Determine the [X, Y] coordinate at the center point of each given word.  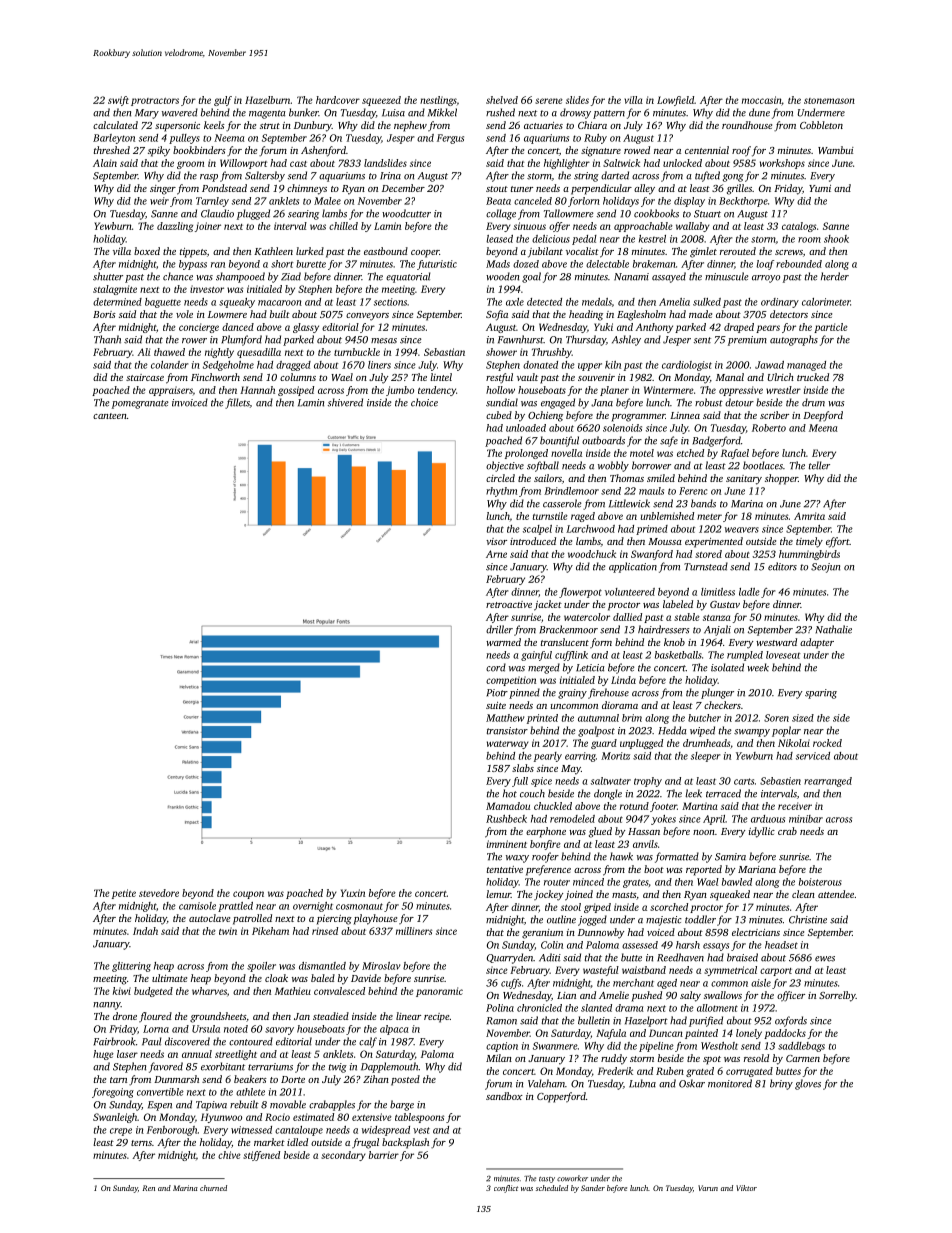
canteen [110, 416]
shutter [108, 276]
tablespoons [419, 1118]
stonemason [829, 101]
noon [704, 832]
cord [496, 667]
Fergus [450, 139]
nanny [107, 1006]
